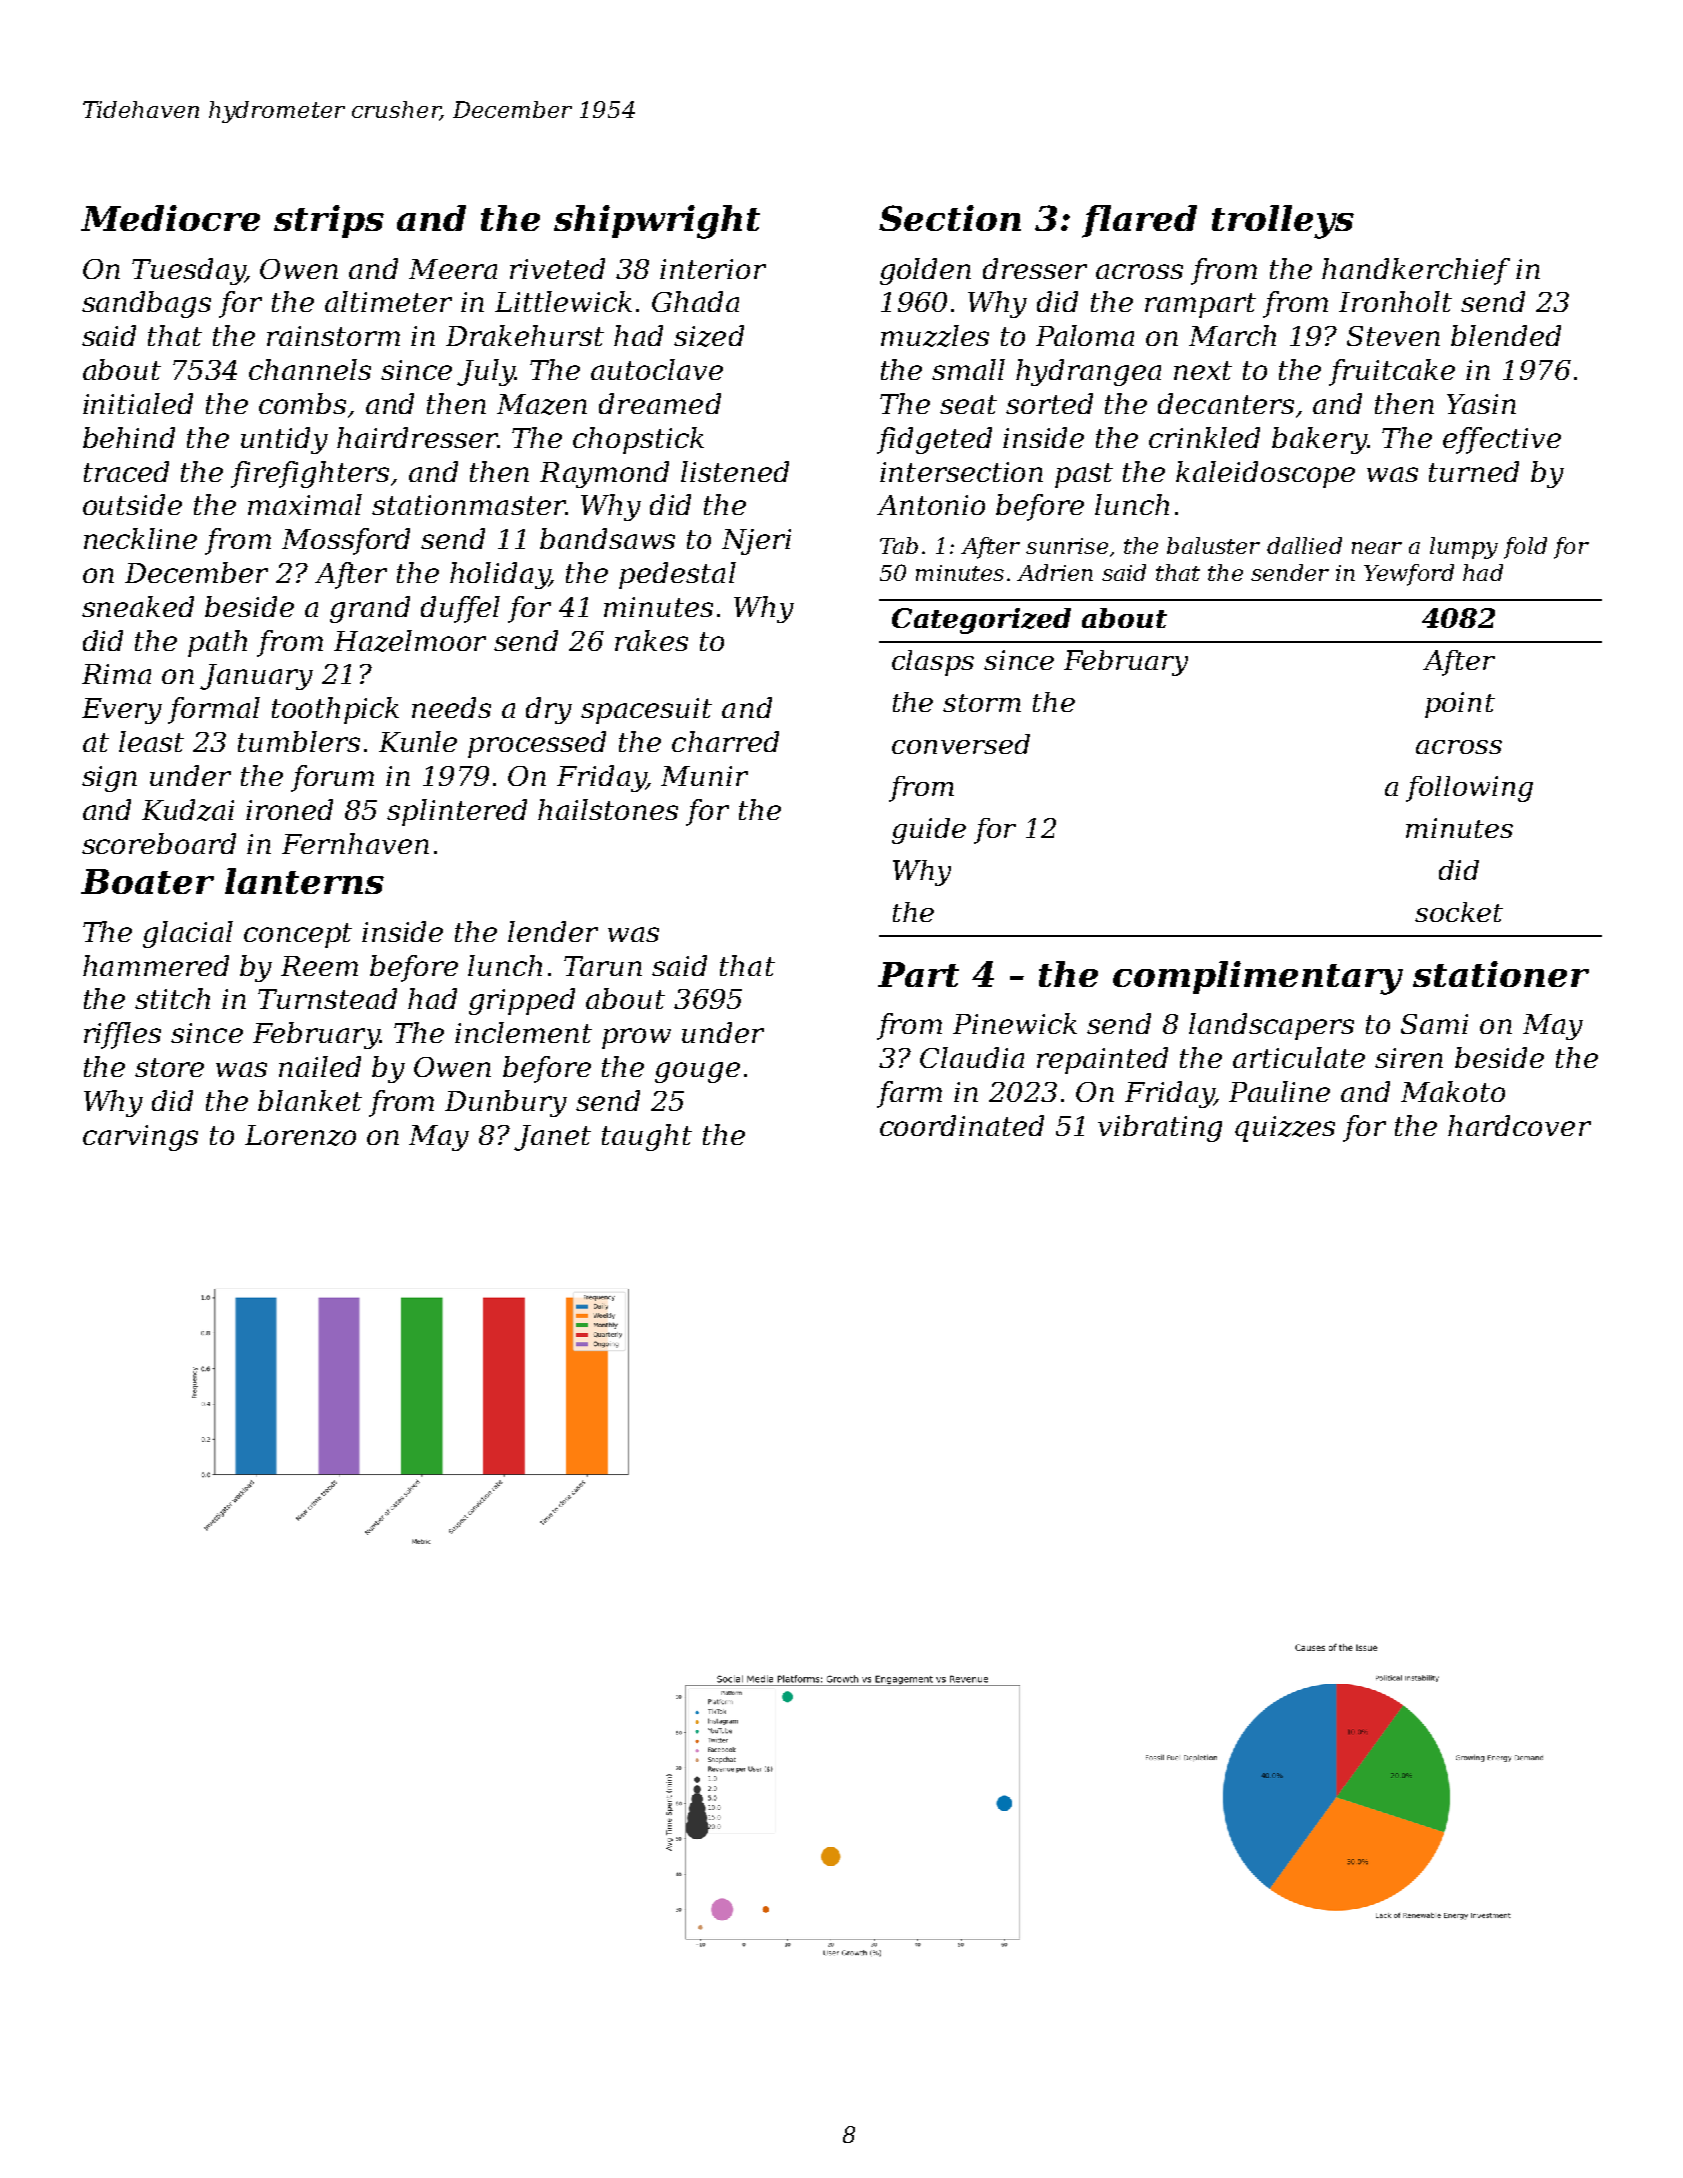  Describe the element at coordinates (1459, 912) in the screenshot. I see `socket` at that location.
